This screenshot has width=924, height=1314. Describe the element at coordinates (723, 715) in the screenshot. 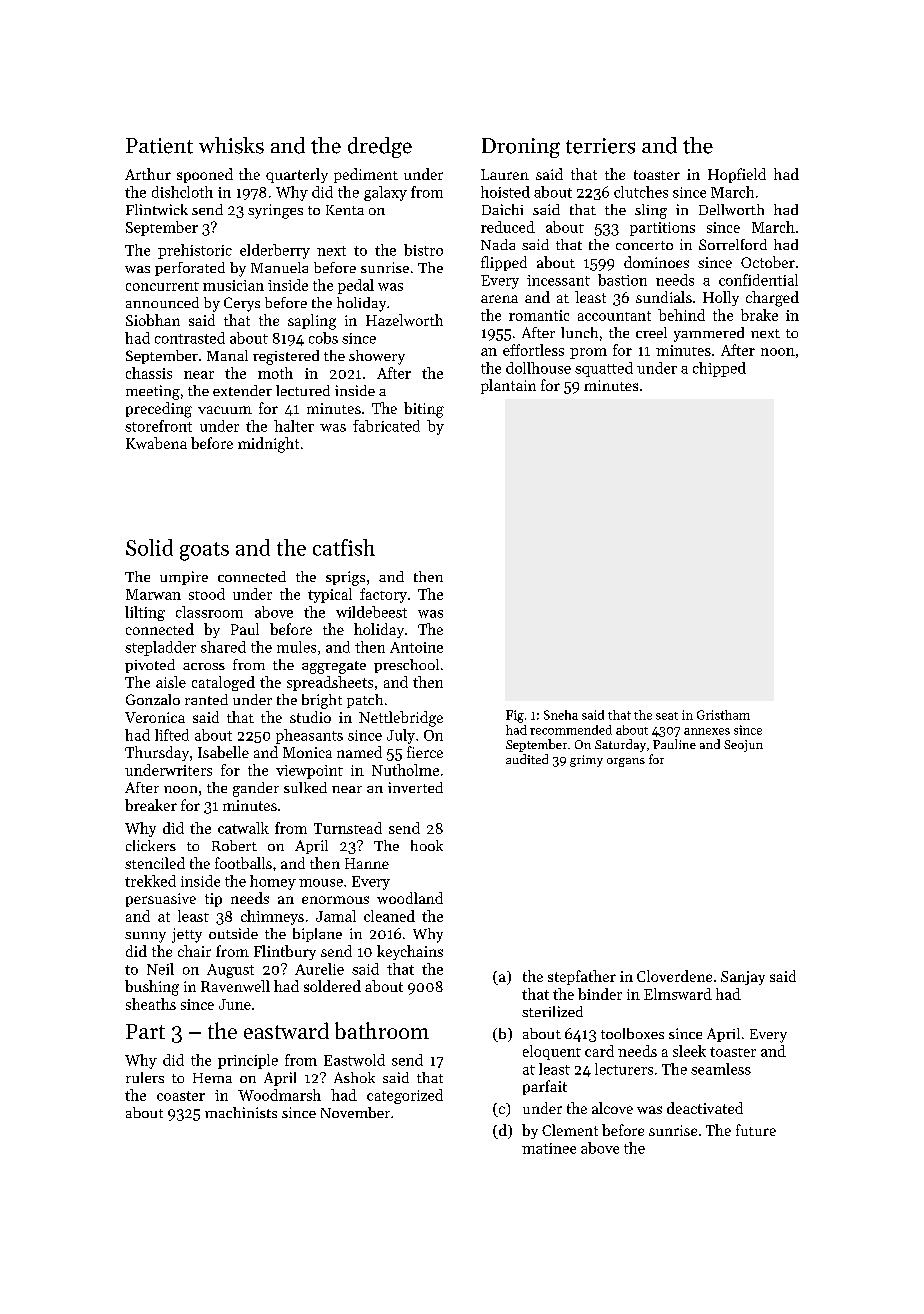

I see `Gristham` at that location.
